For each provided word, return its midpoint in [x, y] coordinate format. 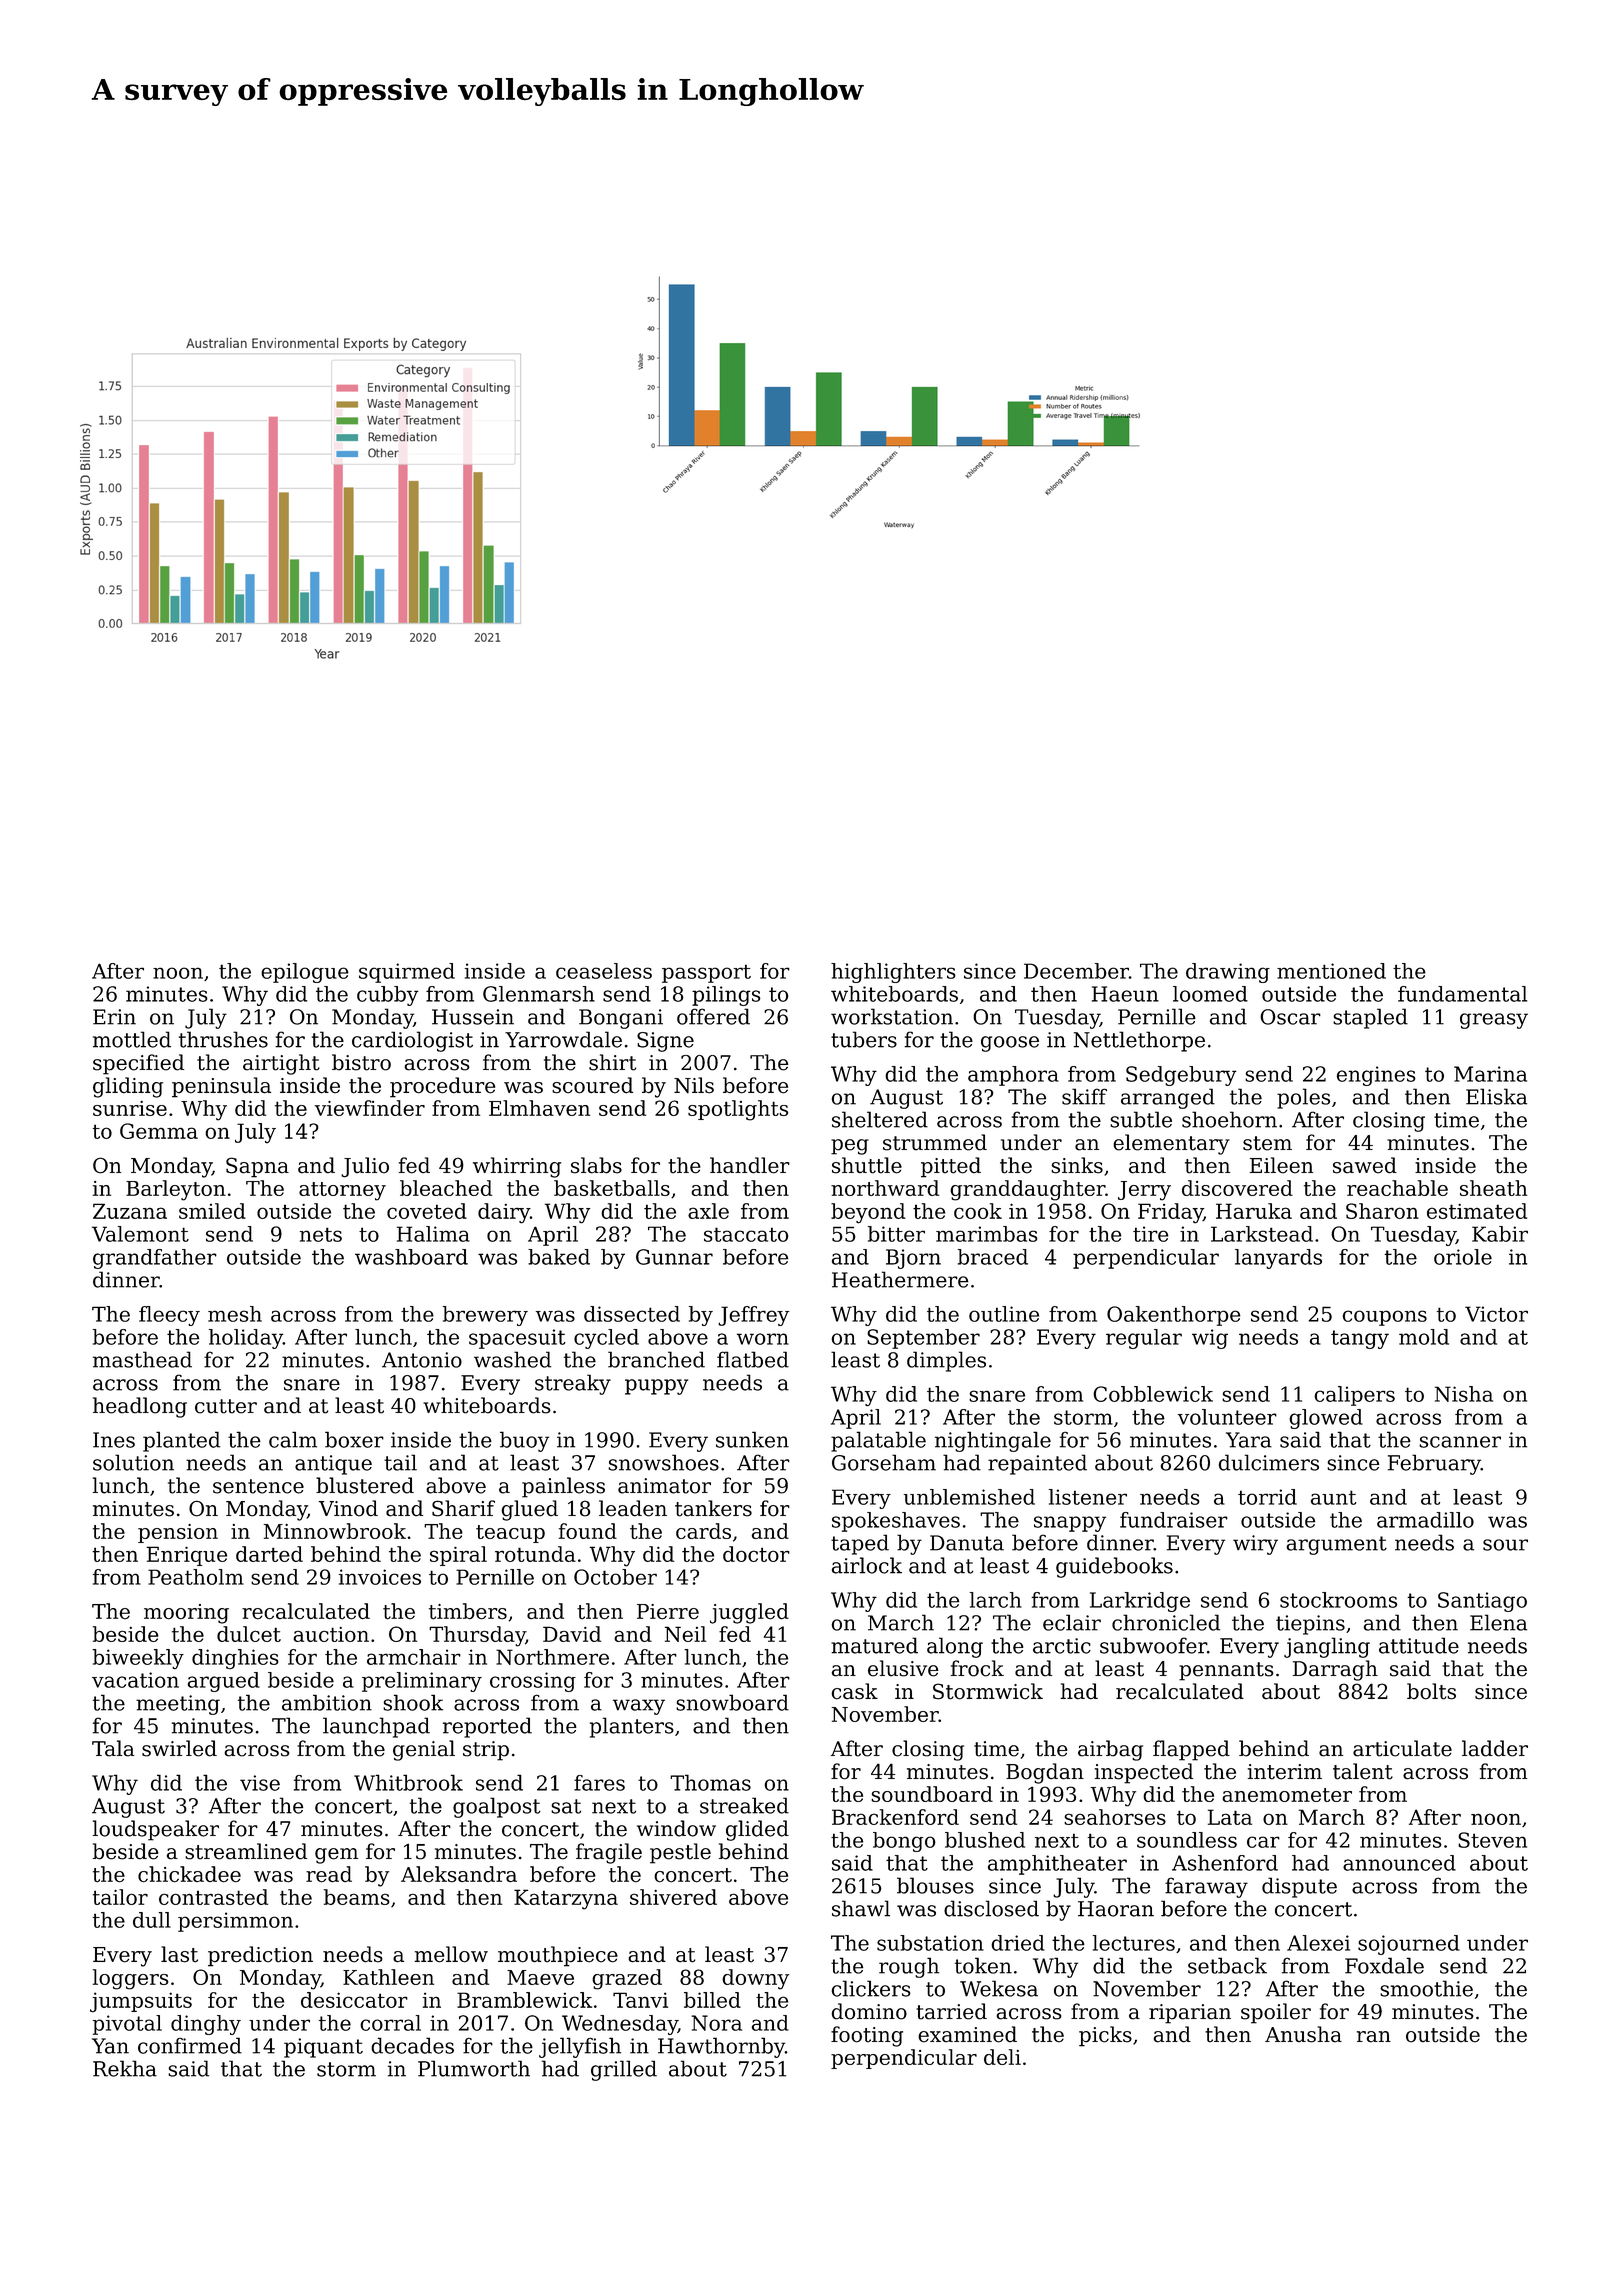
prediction [260, 1956]
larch [996, 1600]
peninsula [221, 1087]
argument [1336, 1545]
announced [1399, 1863]
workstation [892, 1016]
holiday [246, 1339]
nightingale [993, 1441]
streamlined [246, 1851]
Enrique [186, 1556]
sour [1505, 1545]
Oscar [1290, 1017]
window [676, 1828]
